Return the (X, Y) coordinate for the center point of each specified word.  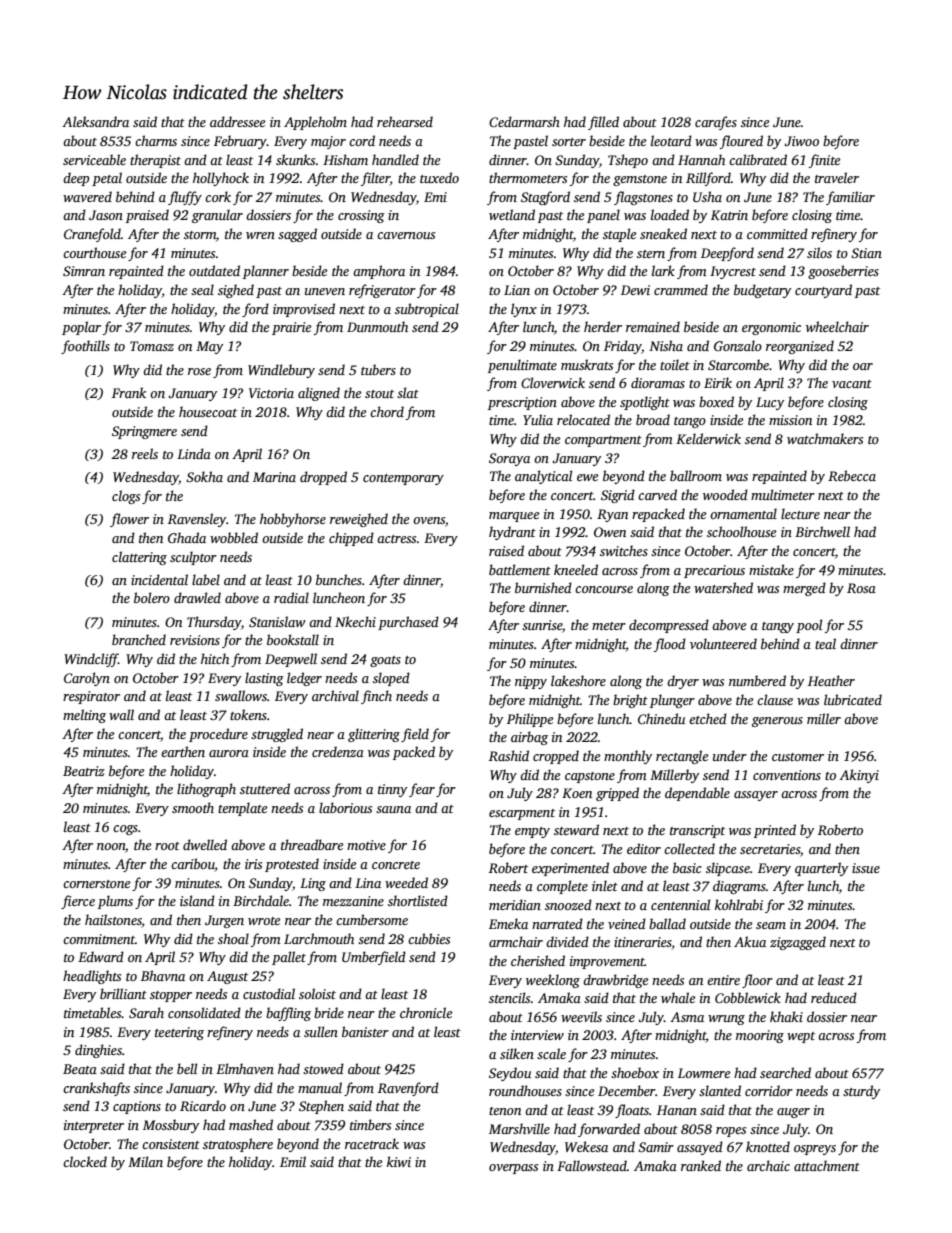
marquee (514, 517)
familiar (850, 198)
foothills (85, 347)
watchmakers (825, 438)
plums (115, 902)
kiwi (399, 1161)
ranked (701, 1165)
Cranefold (92, 235)
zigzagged (798, 943)
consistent (171, 1144)
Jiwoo (801, 141)
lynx (524, 310)
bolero (152, 597)
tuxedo (439, 177)
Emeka (508, 923)
